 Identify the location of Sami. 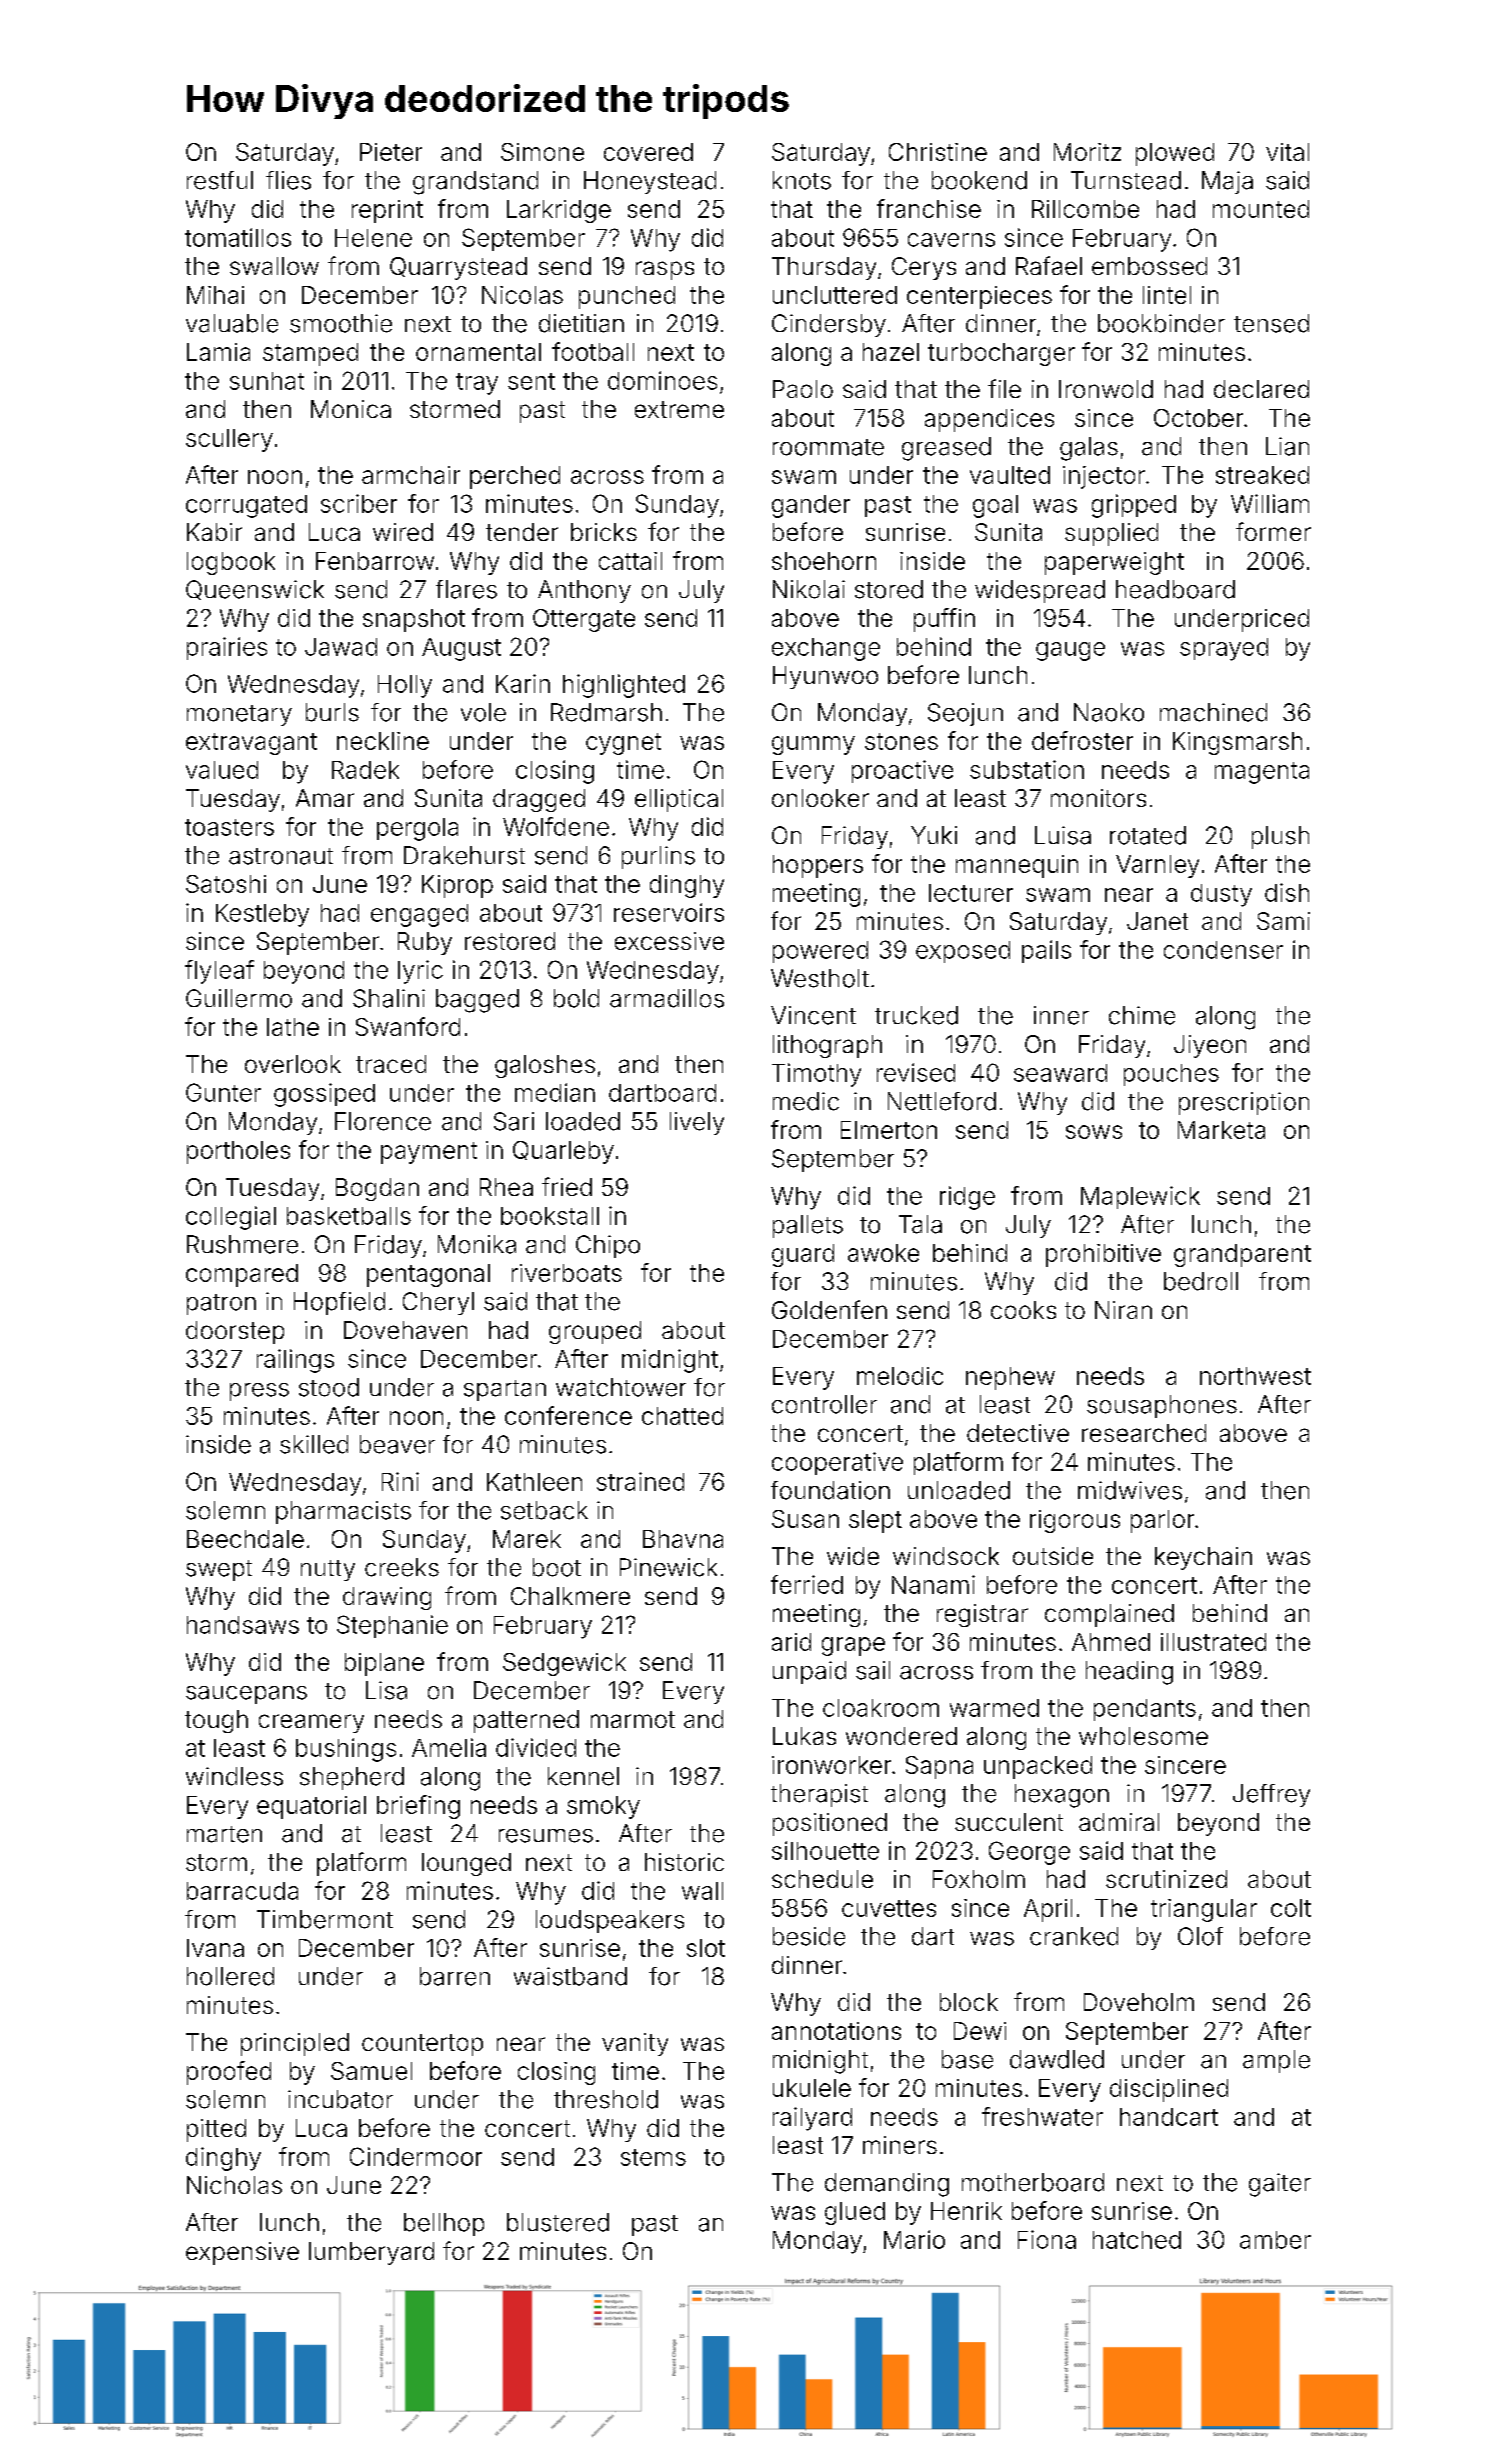
(1283, 921).
